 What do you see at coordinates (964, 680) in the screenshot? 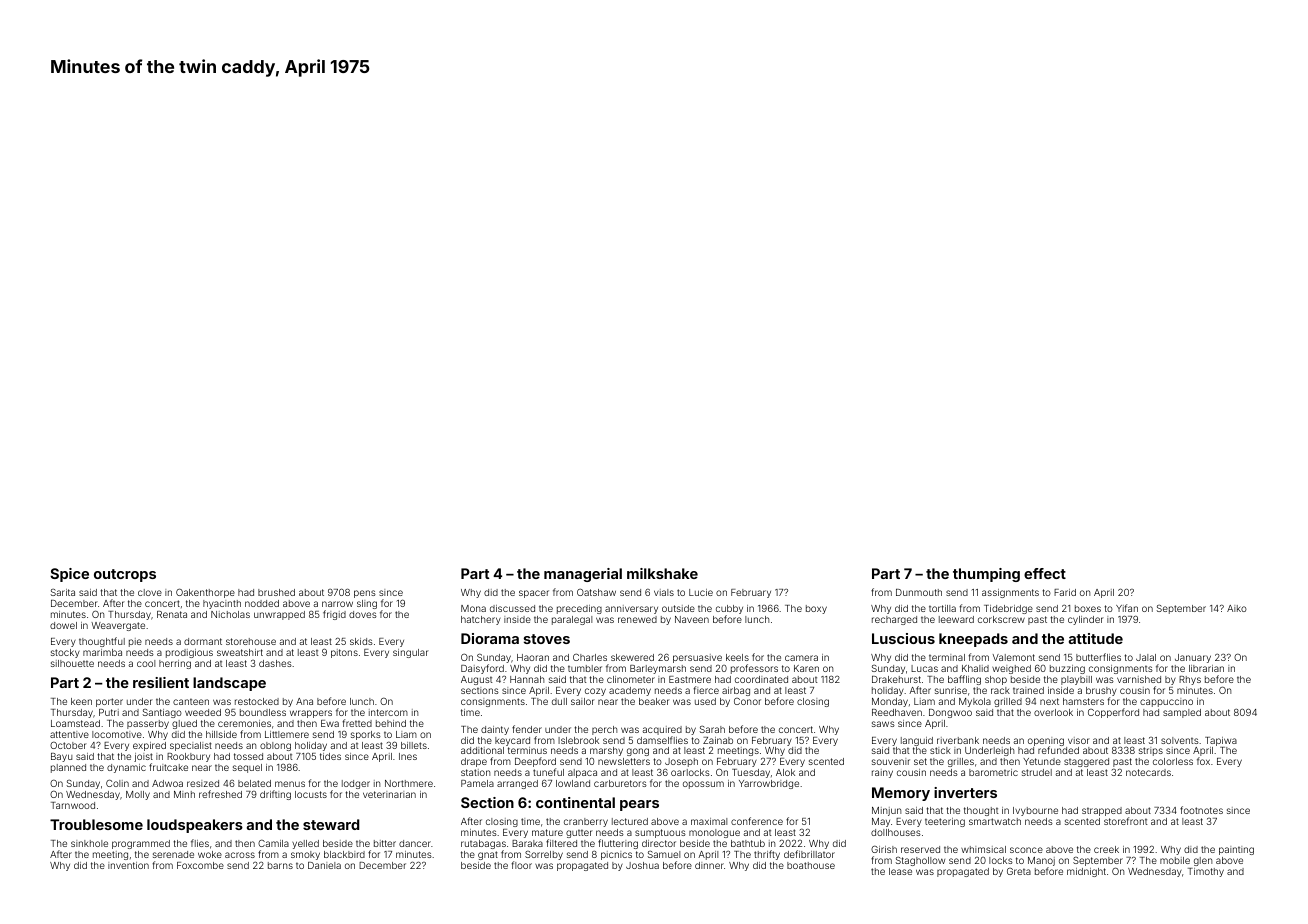
I see `baffling` at bounding box center [964, 680].
